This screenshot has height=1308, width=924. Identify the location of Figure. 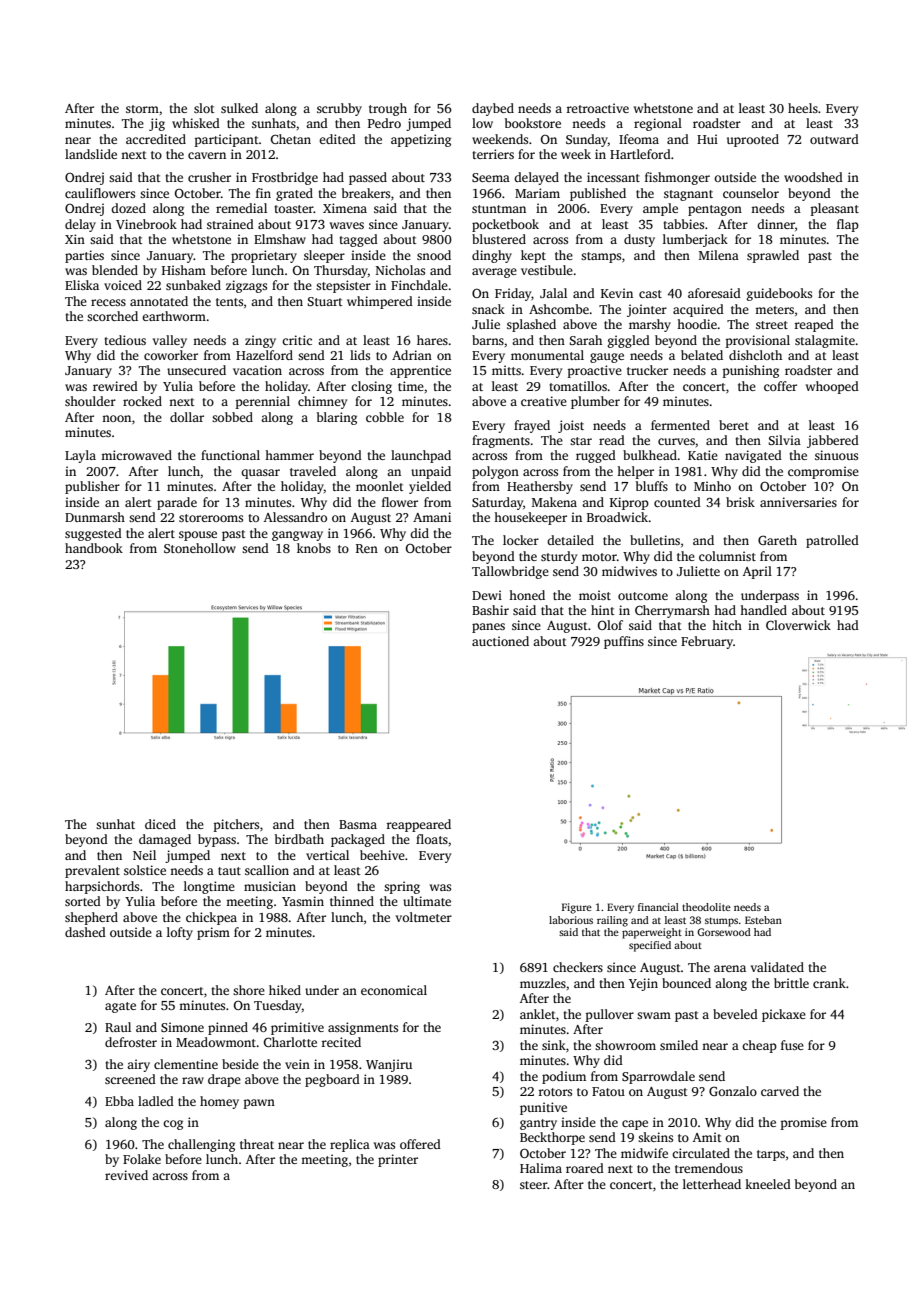
(577, 908).
